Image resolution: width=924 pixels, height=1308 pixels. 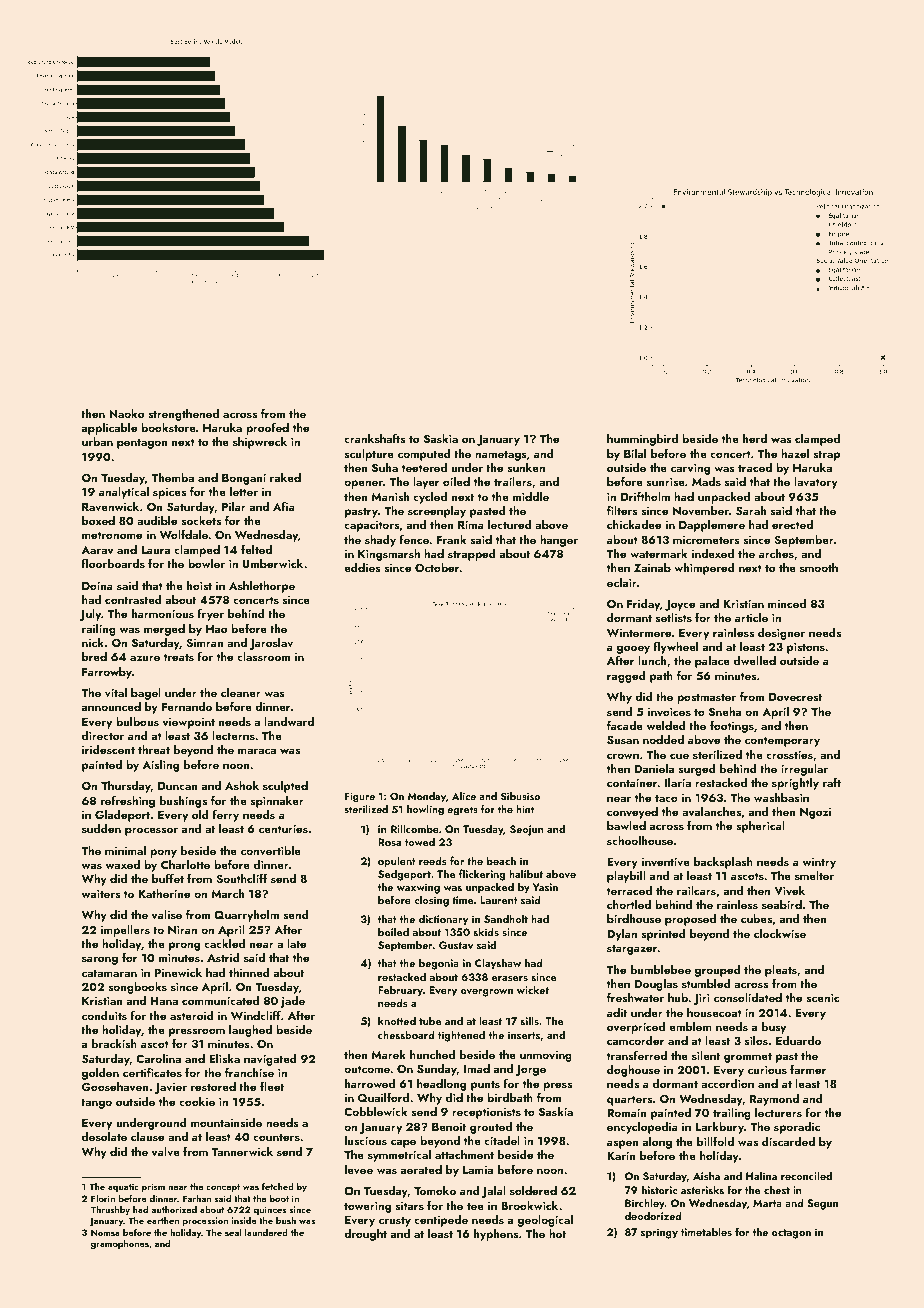 What do you see at coordinates (178, 972) in the screenshot?
I see `Pinewick` at bounding box center [178, 972].
